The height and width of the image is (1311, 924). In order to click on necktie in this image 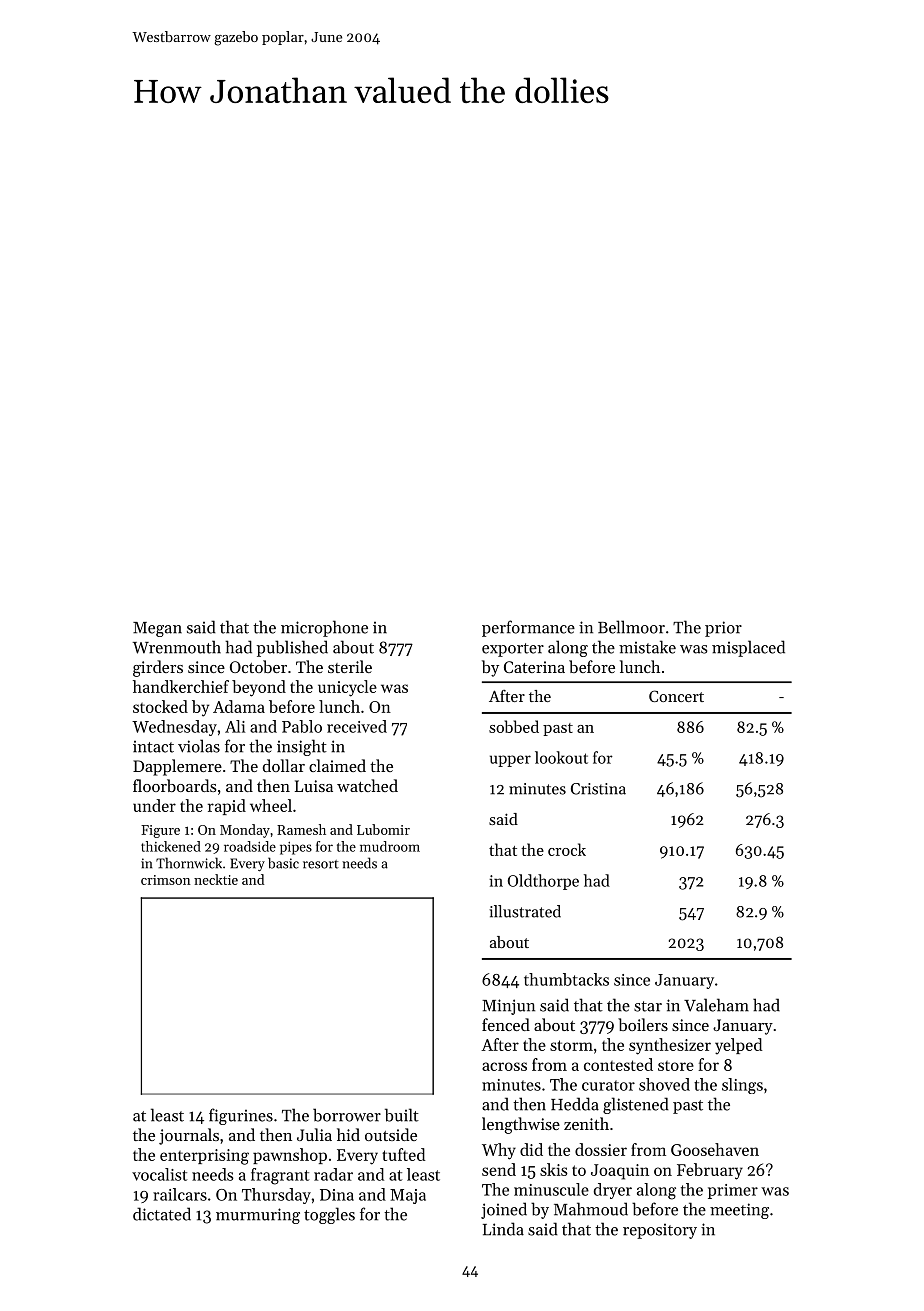, I will do `click(216, 879)`.
